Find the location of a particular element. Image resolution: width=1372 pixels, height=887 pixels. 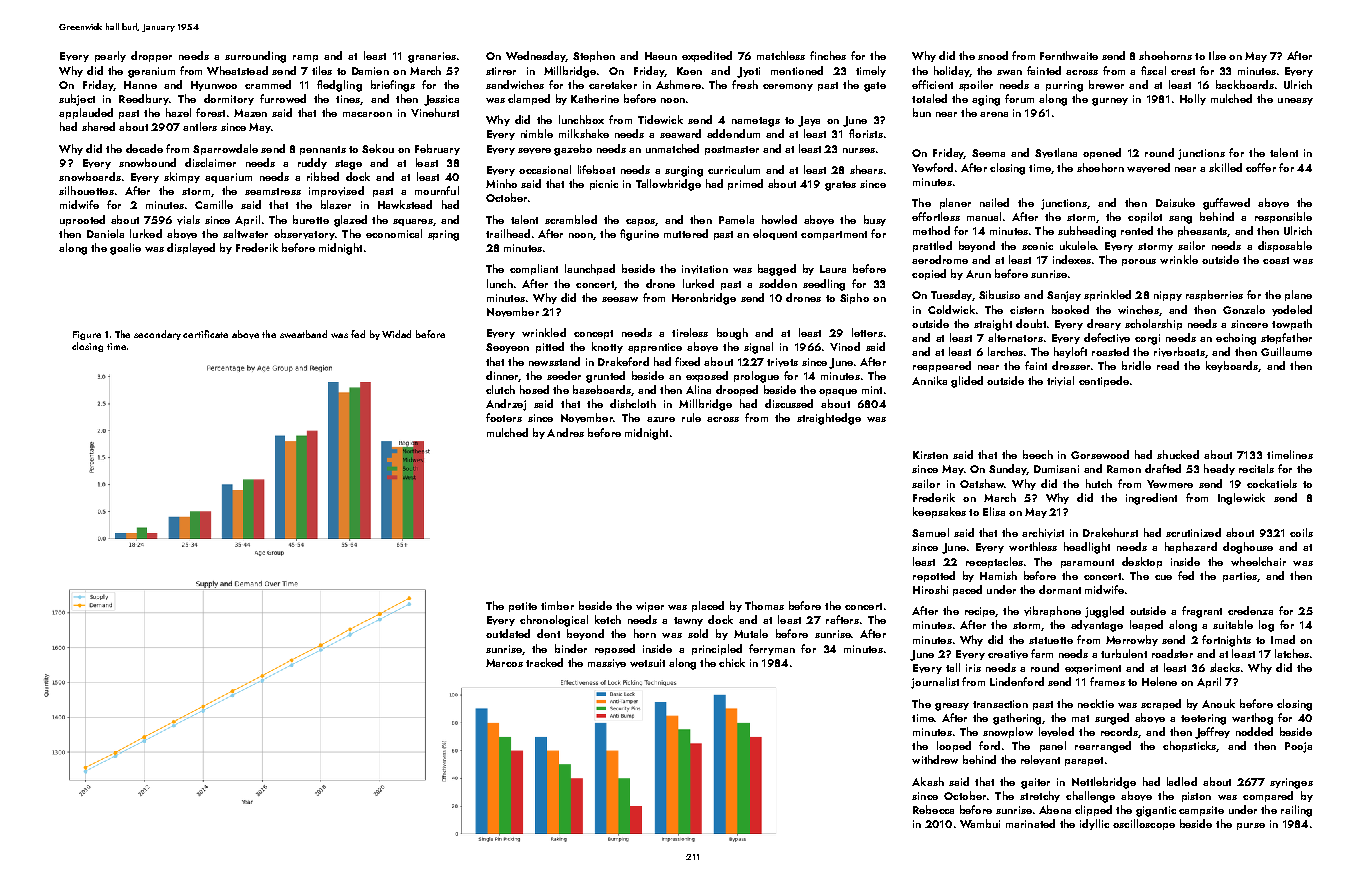

keyboards is located at coordinates (1232, 366).
